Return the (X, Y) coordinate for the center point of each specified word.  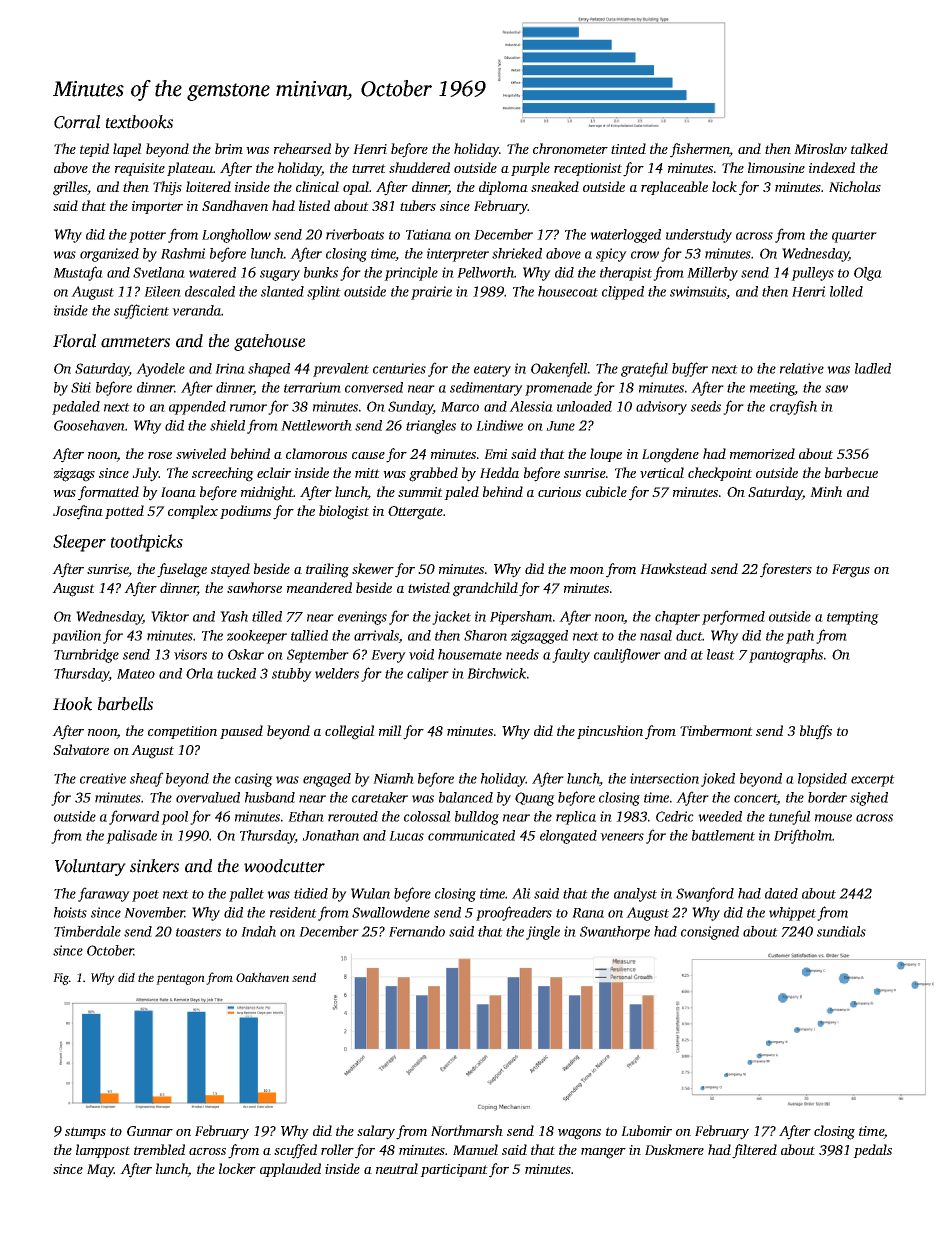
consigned (710, 933)
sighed (869, 799)
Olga (868, 274)
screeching (223, 474)
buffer (690, 369)
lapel (127, 150)
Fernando (417, 931)
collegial (350, 732)
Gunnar (150, 1131)
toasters (198, 932)
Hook (72, 704)
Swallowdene (391, 912)
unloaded (584, 406)
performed (733, 617)
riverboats (355, 234)
